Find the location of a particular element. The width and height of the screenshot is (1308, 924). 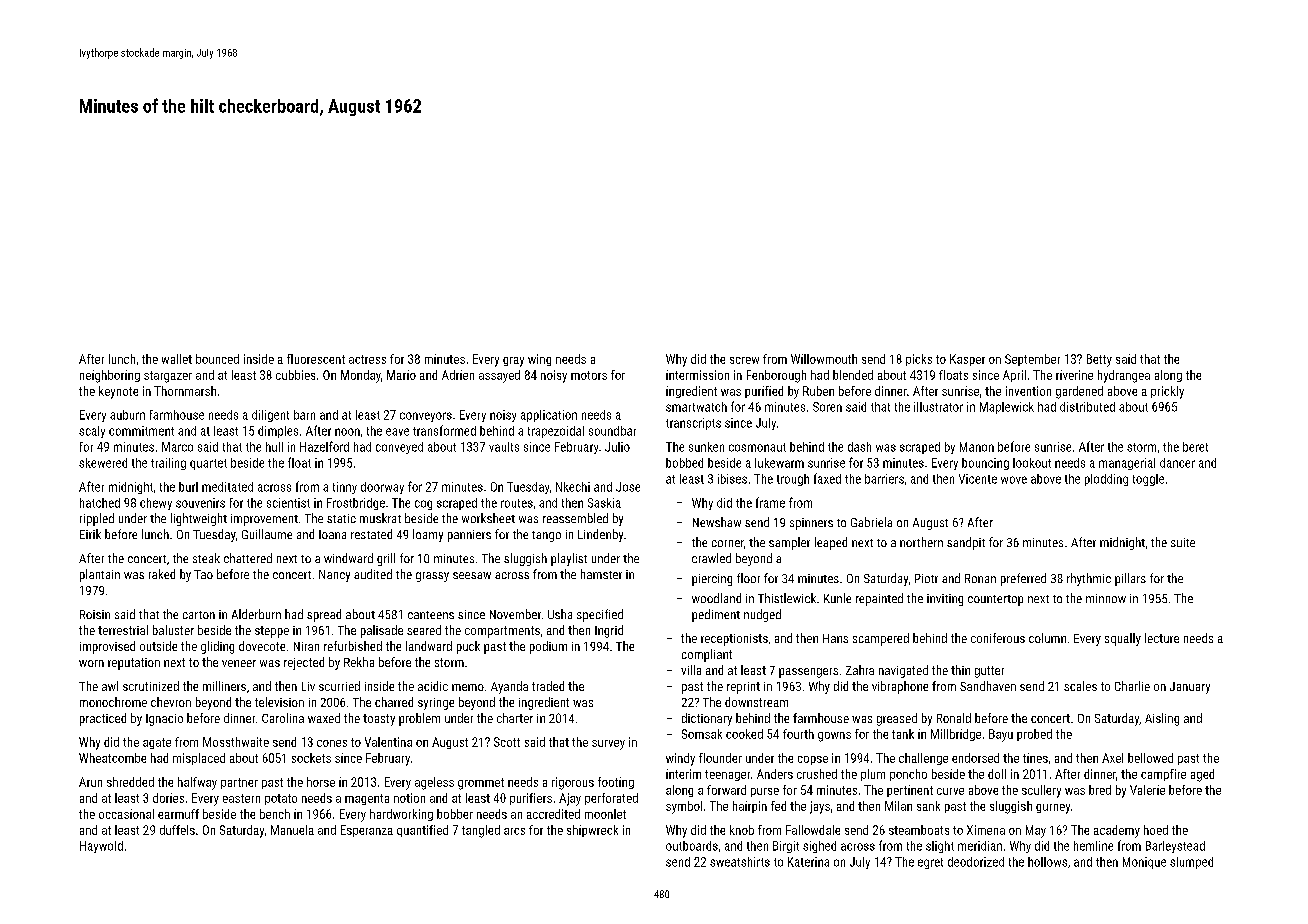

skewered is located at coordinates (103, 463).
